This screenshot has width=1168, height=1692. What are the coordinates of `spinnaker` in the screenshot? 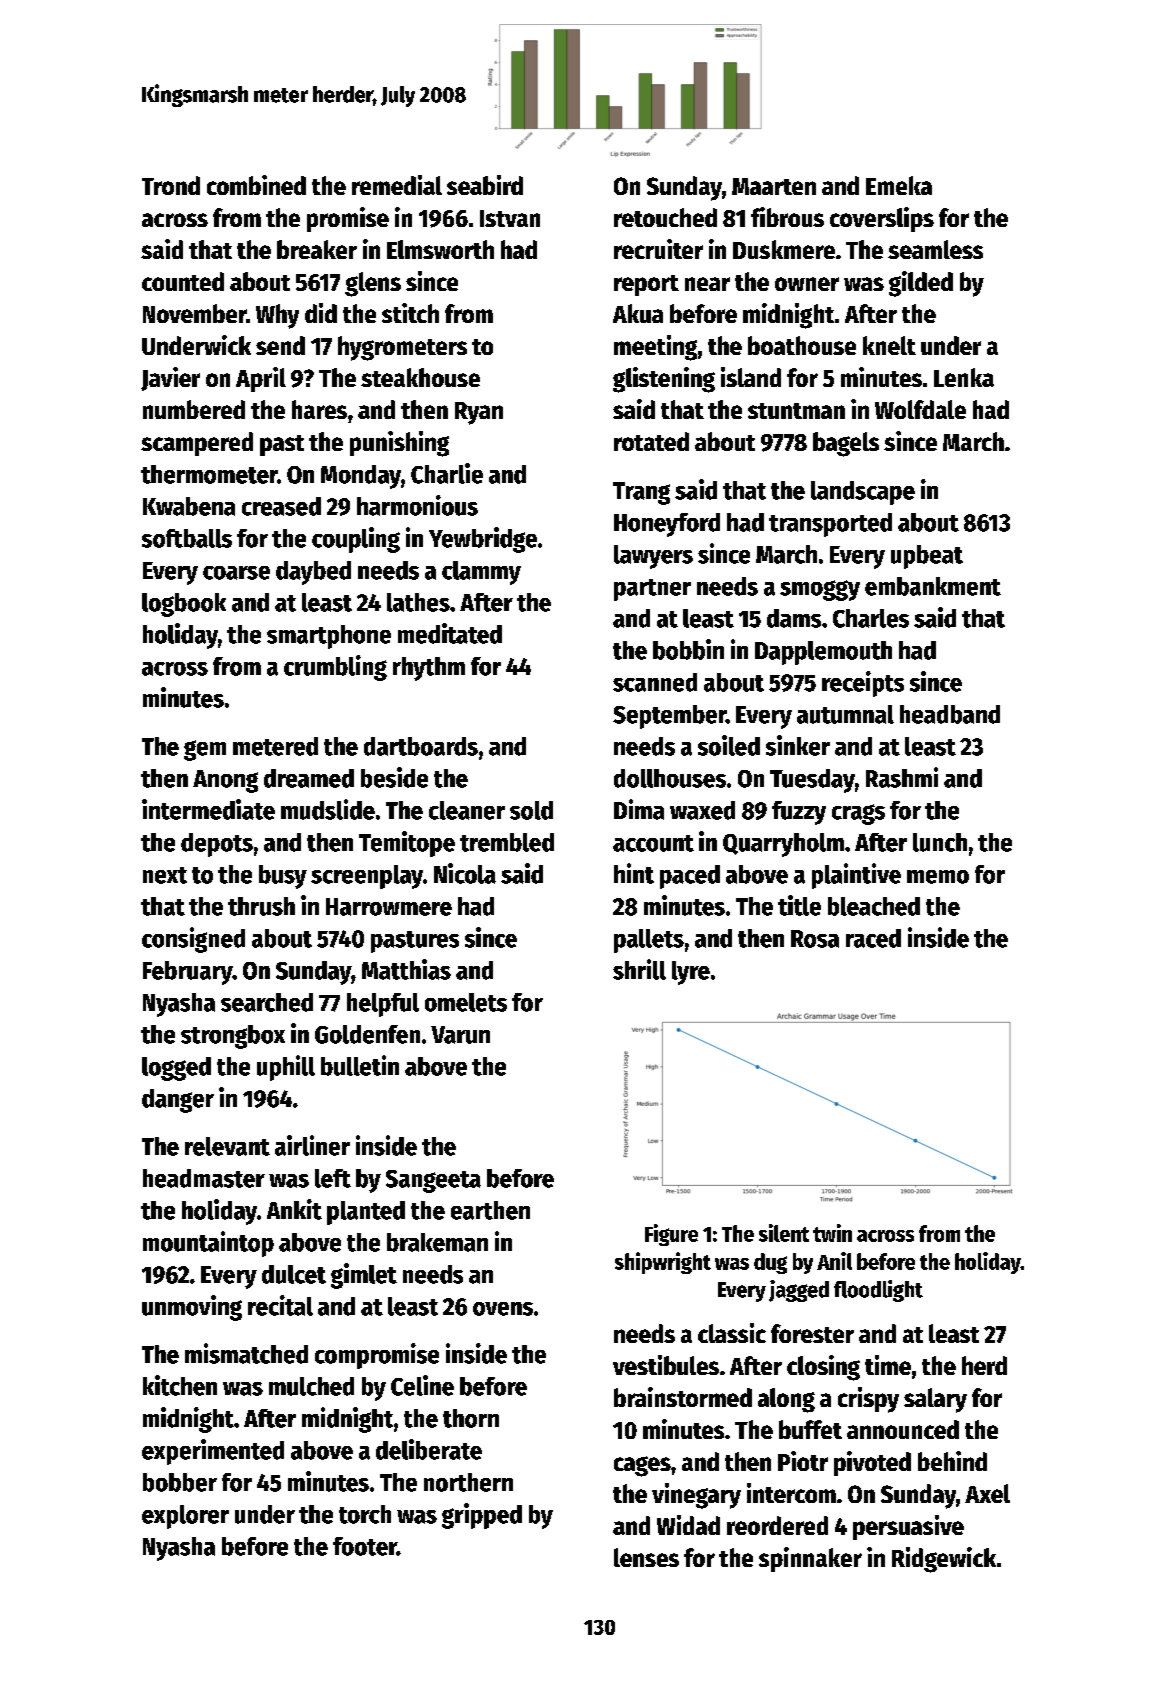 It's located at (810, 1559).
